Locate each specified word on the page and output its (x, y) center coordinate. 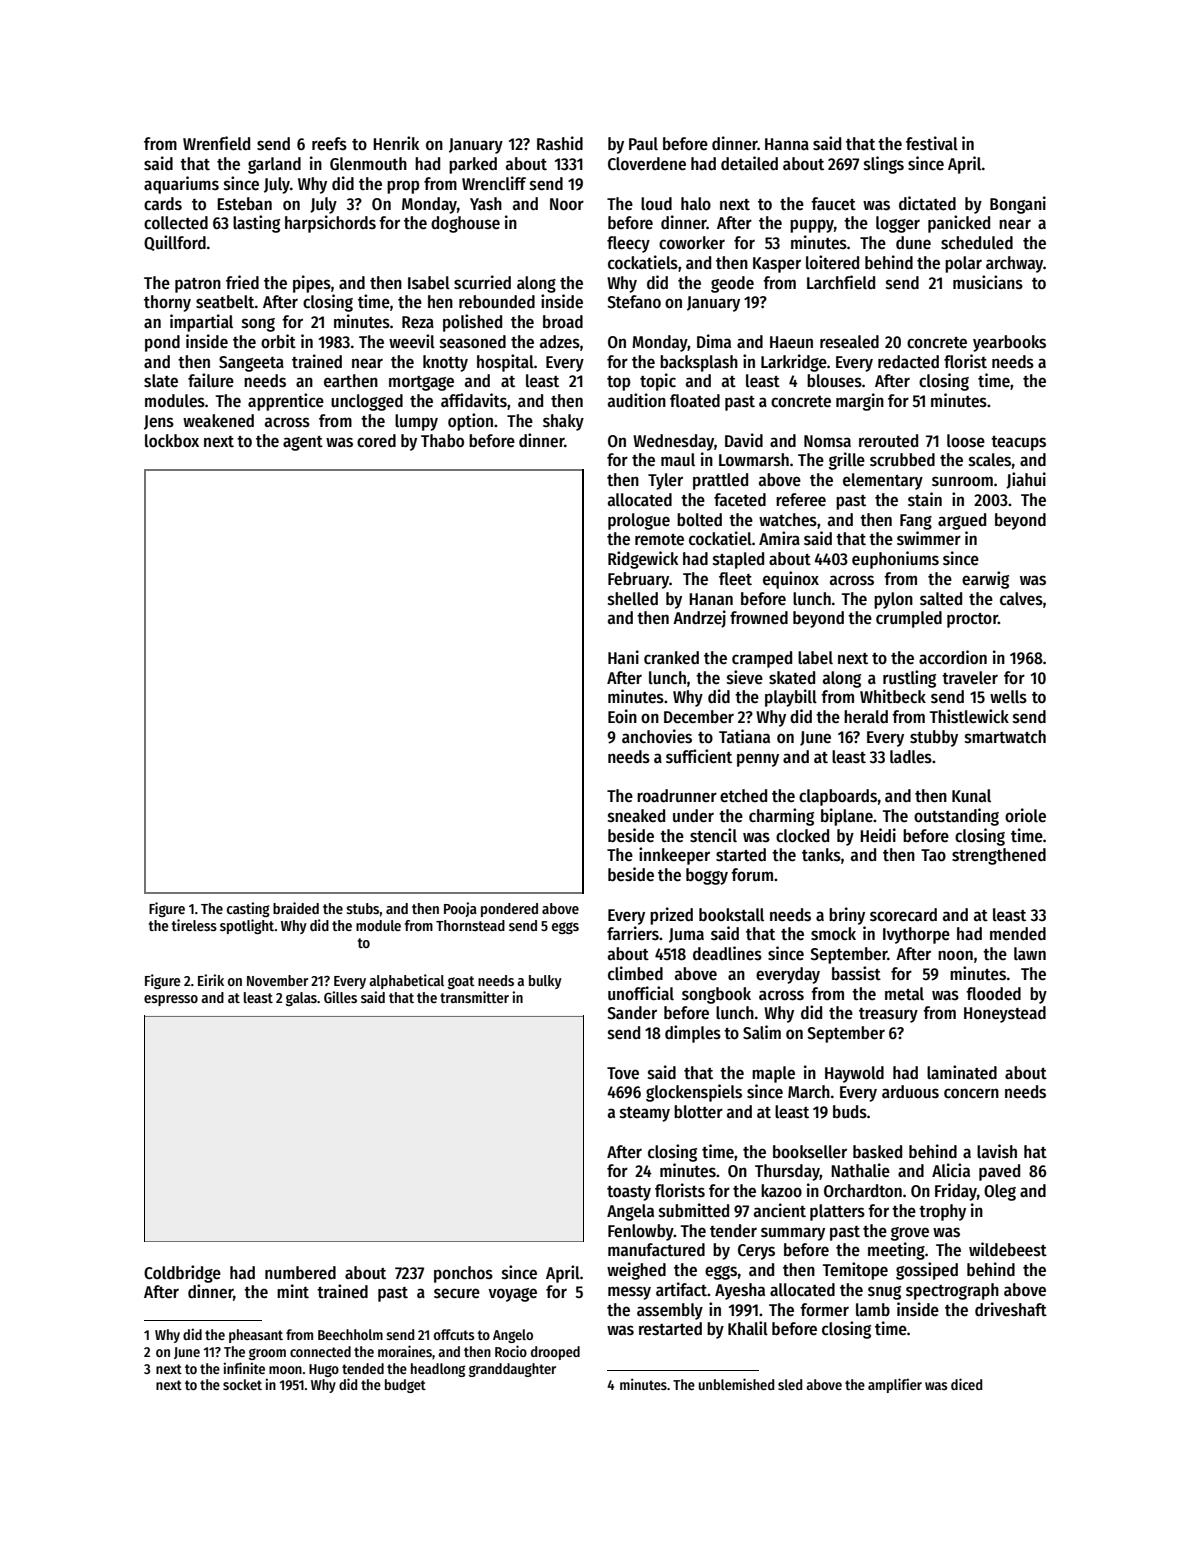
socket (242, 1384)
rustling (909, 679)
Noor (567, 204)
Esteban (244, 204)
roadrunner (677, 796)
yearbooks (1009, 343)
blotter (698, 1112)
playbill (791, 698)
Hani (623, 657)
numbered (300, 1273)
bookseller (810, 1152)
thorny (167, 303)
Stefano (634, 302)
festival (932, 143)
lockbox (172, 441)
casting (248, 909)
